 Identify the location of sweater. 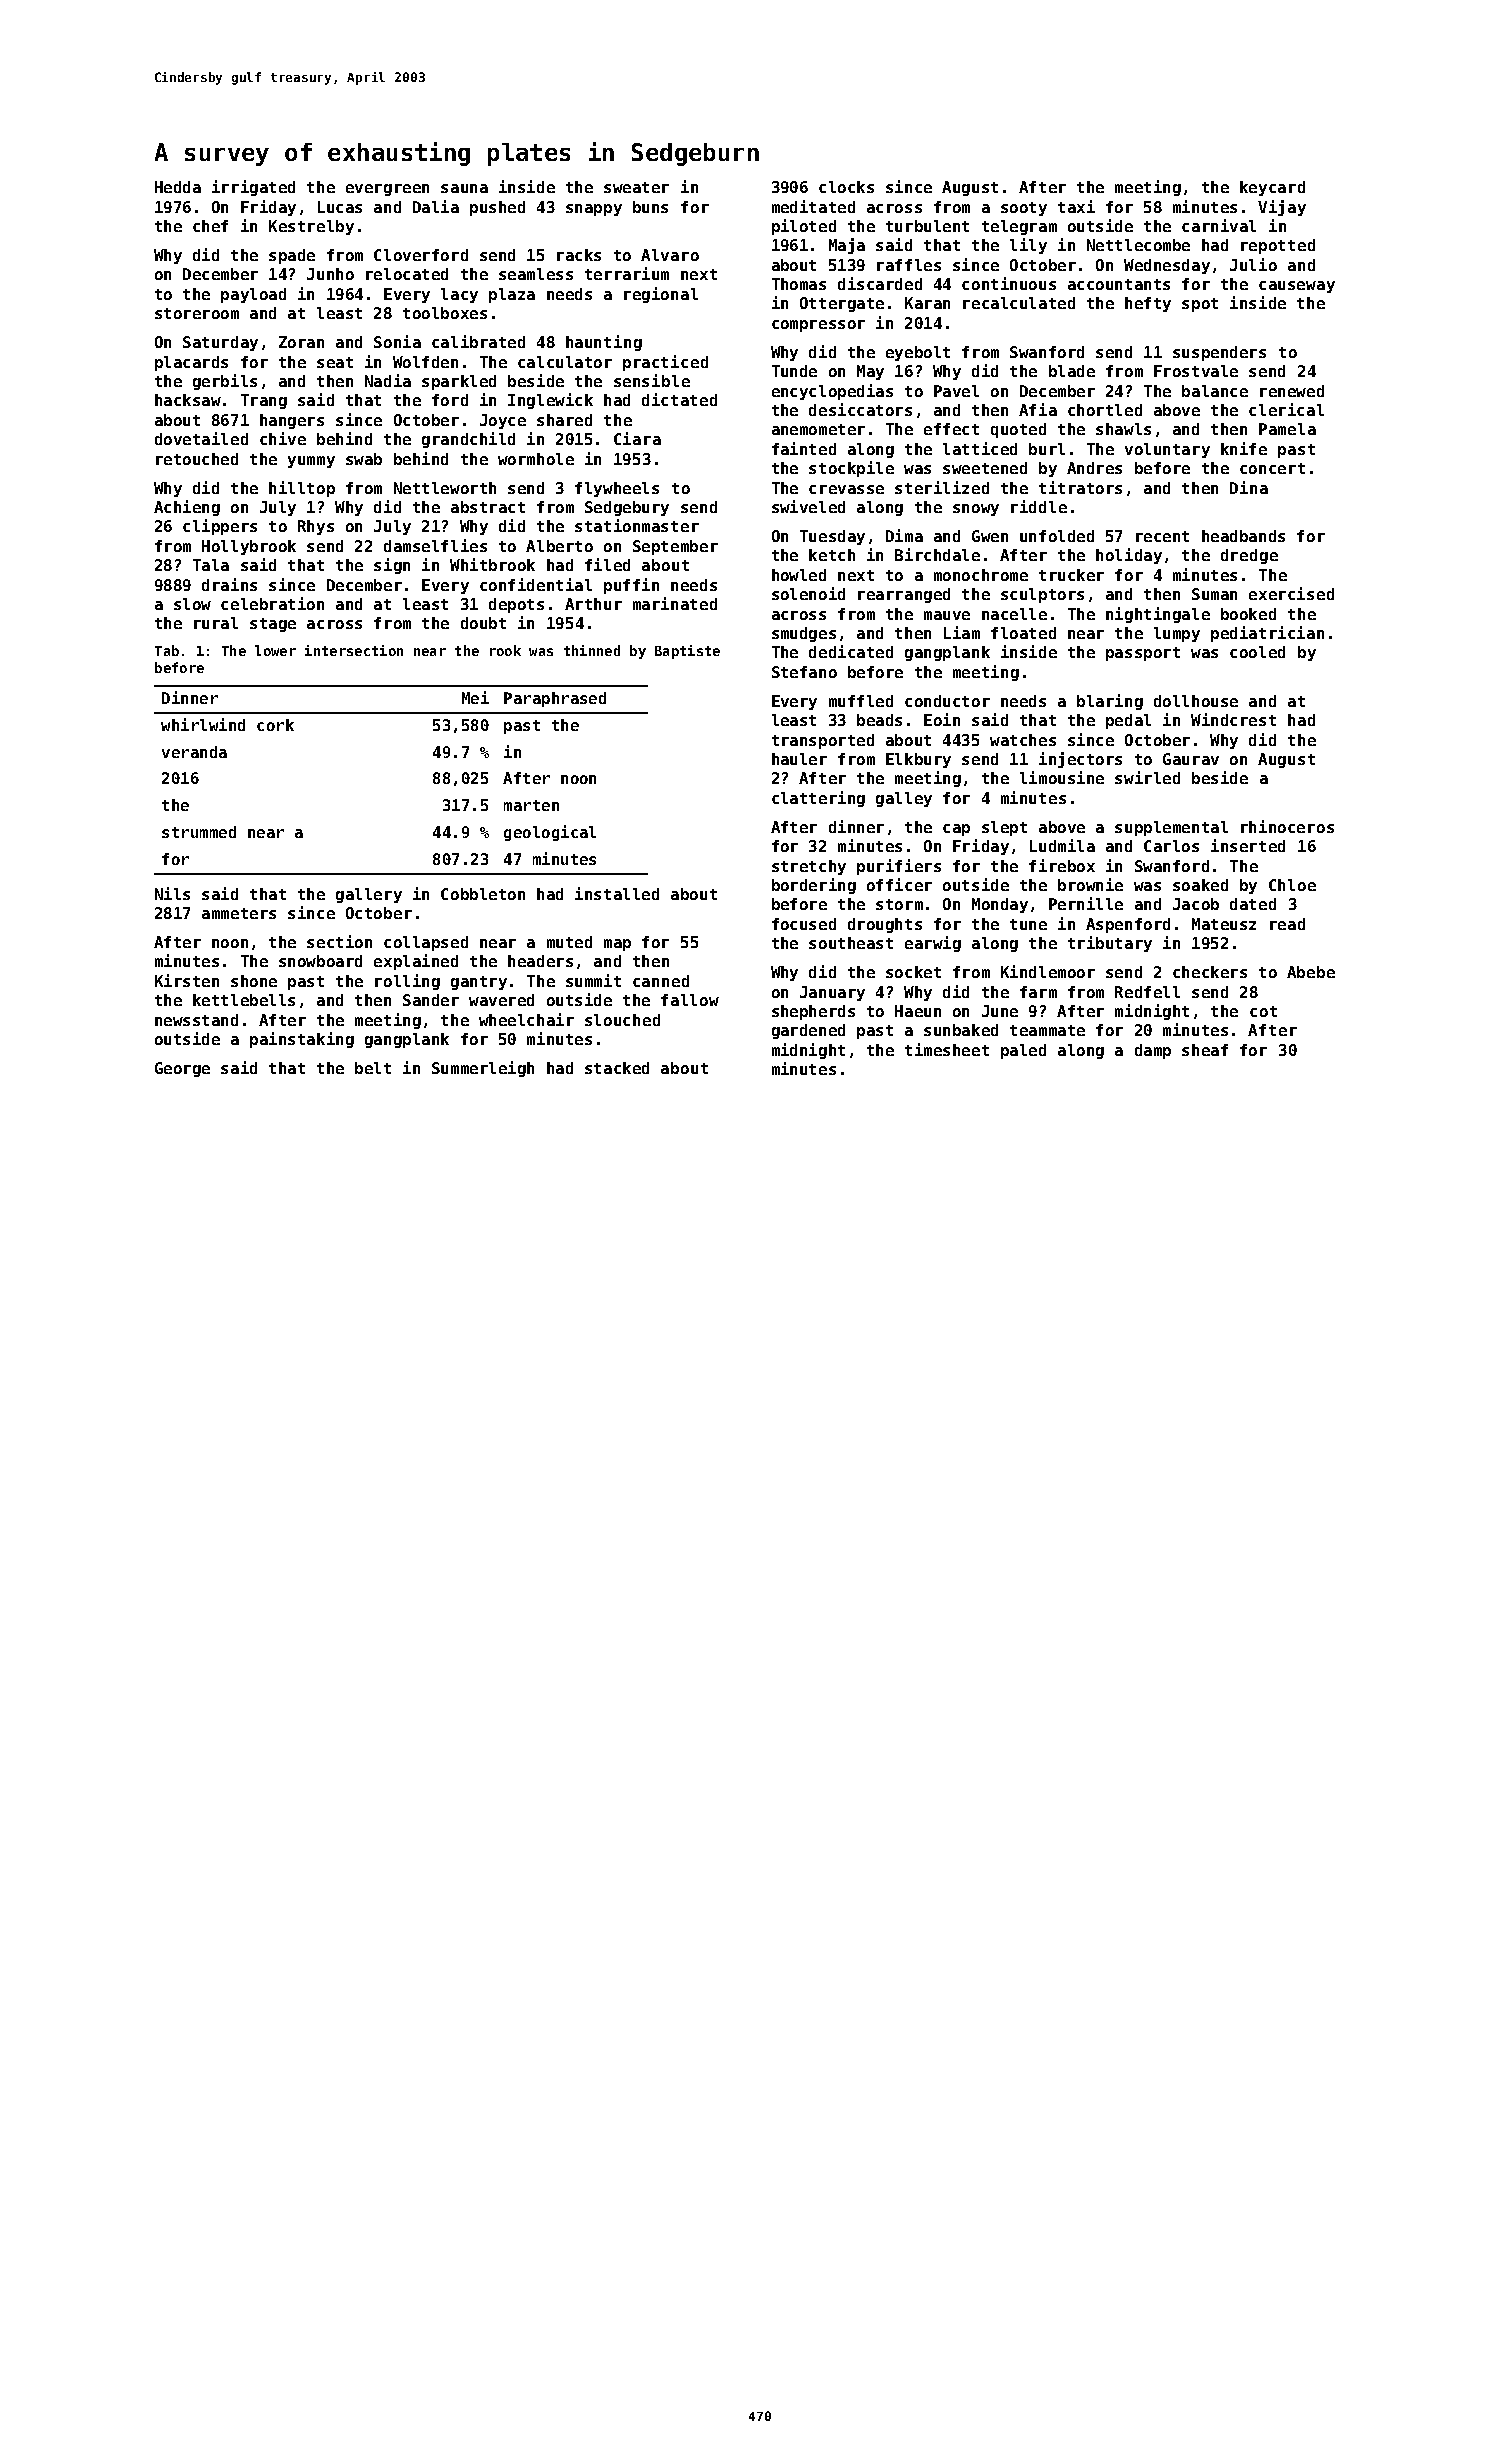
(636, 187).
